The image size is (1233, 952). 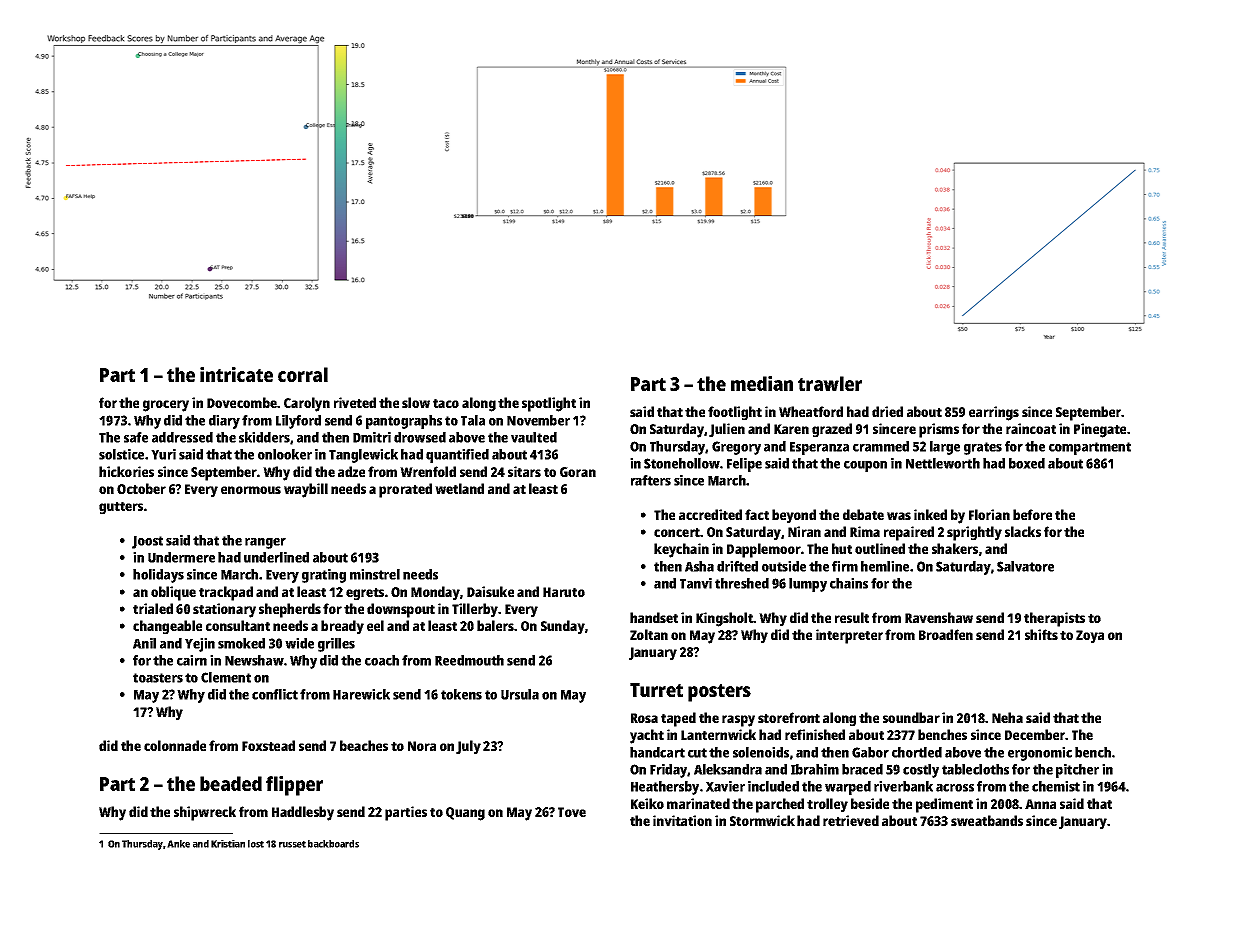 What do you see at coordinates (830, 383) in the screenshot?
I see `trawler` at bounding box center [830, 383].
